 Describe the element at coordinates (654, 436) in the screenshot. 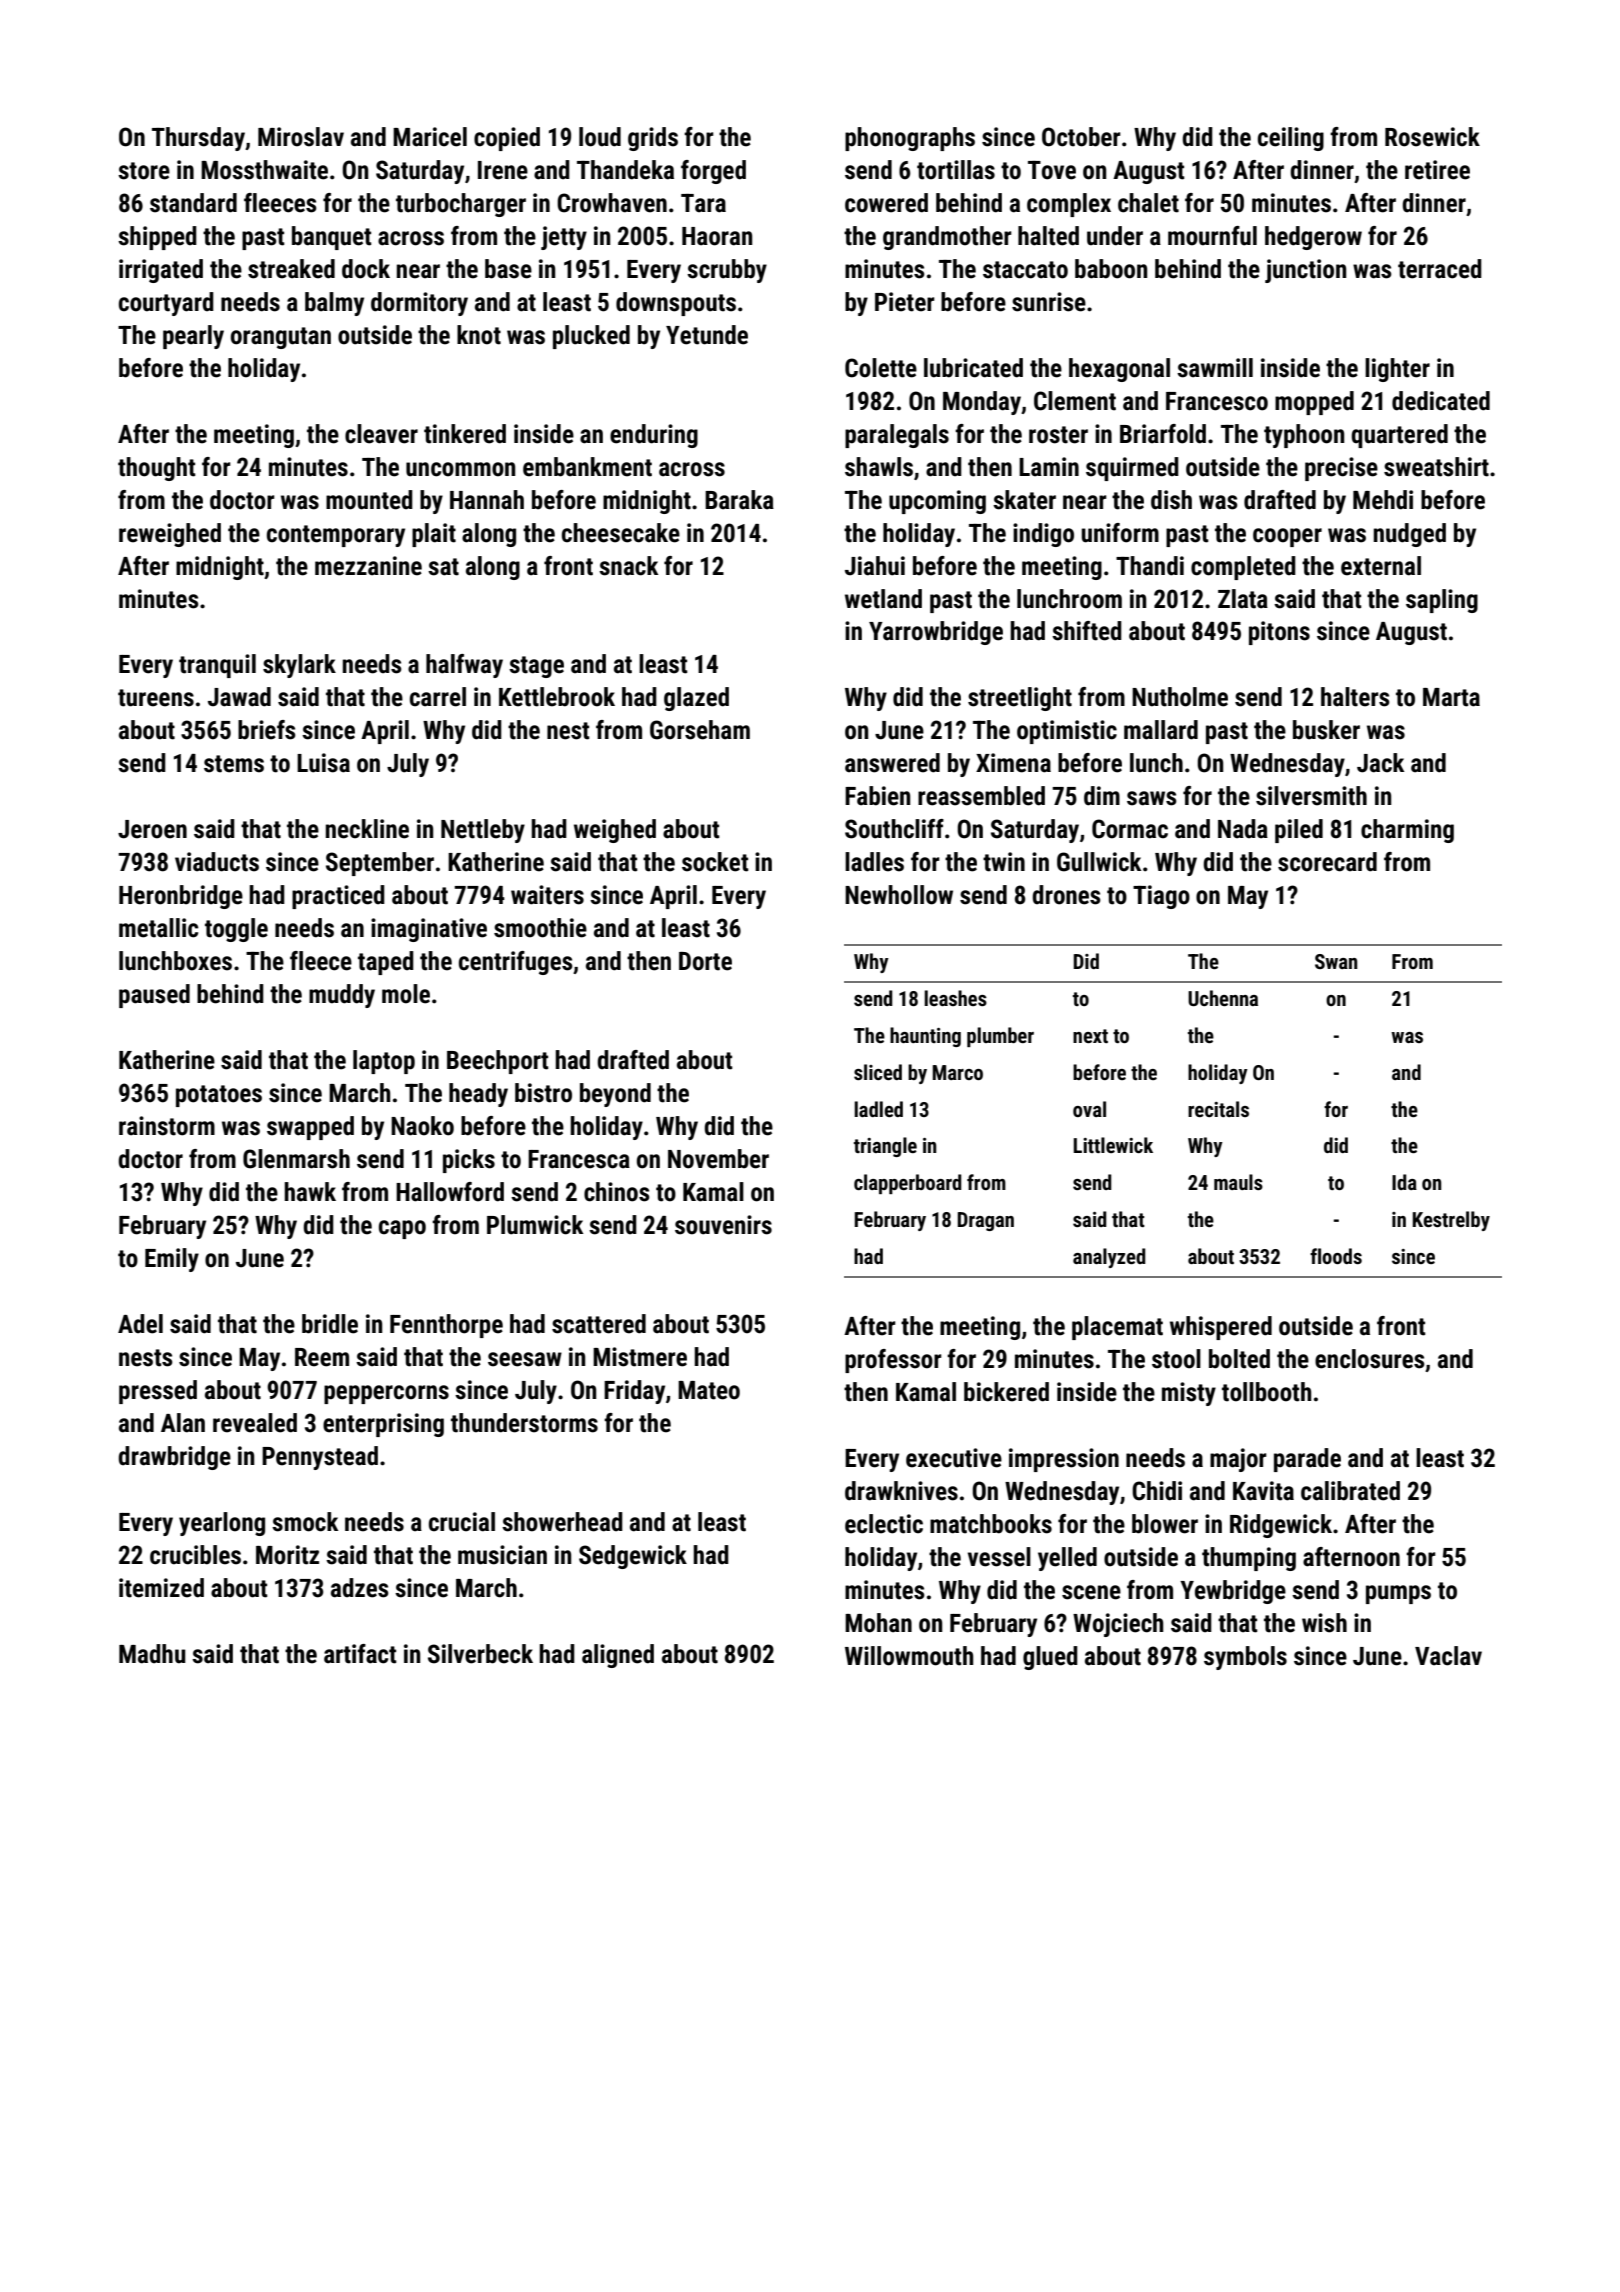

I see `enduring` at that location.
